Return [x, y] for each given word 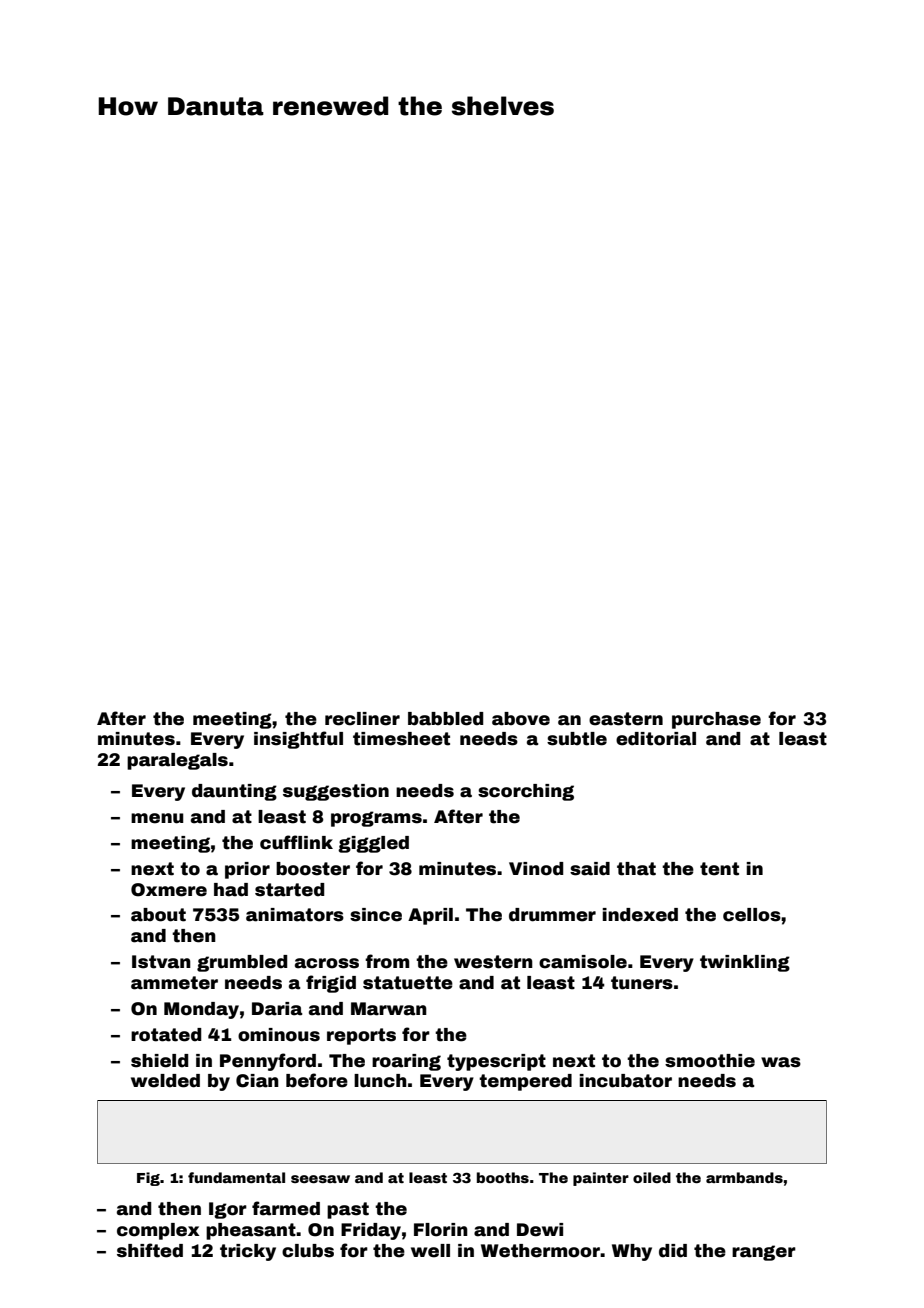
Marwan [389, 1009]
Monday [201, 1010]
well [430, 1251]
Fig [148, 1179]
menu [157, 818]
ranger [764, 1253]
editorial [656, 739]
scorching [526, 792]
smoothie [710, 1061]
